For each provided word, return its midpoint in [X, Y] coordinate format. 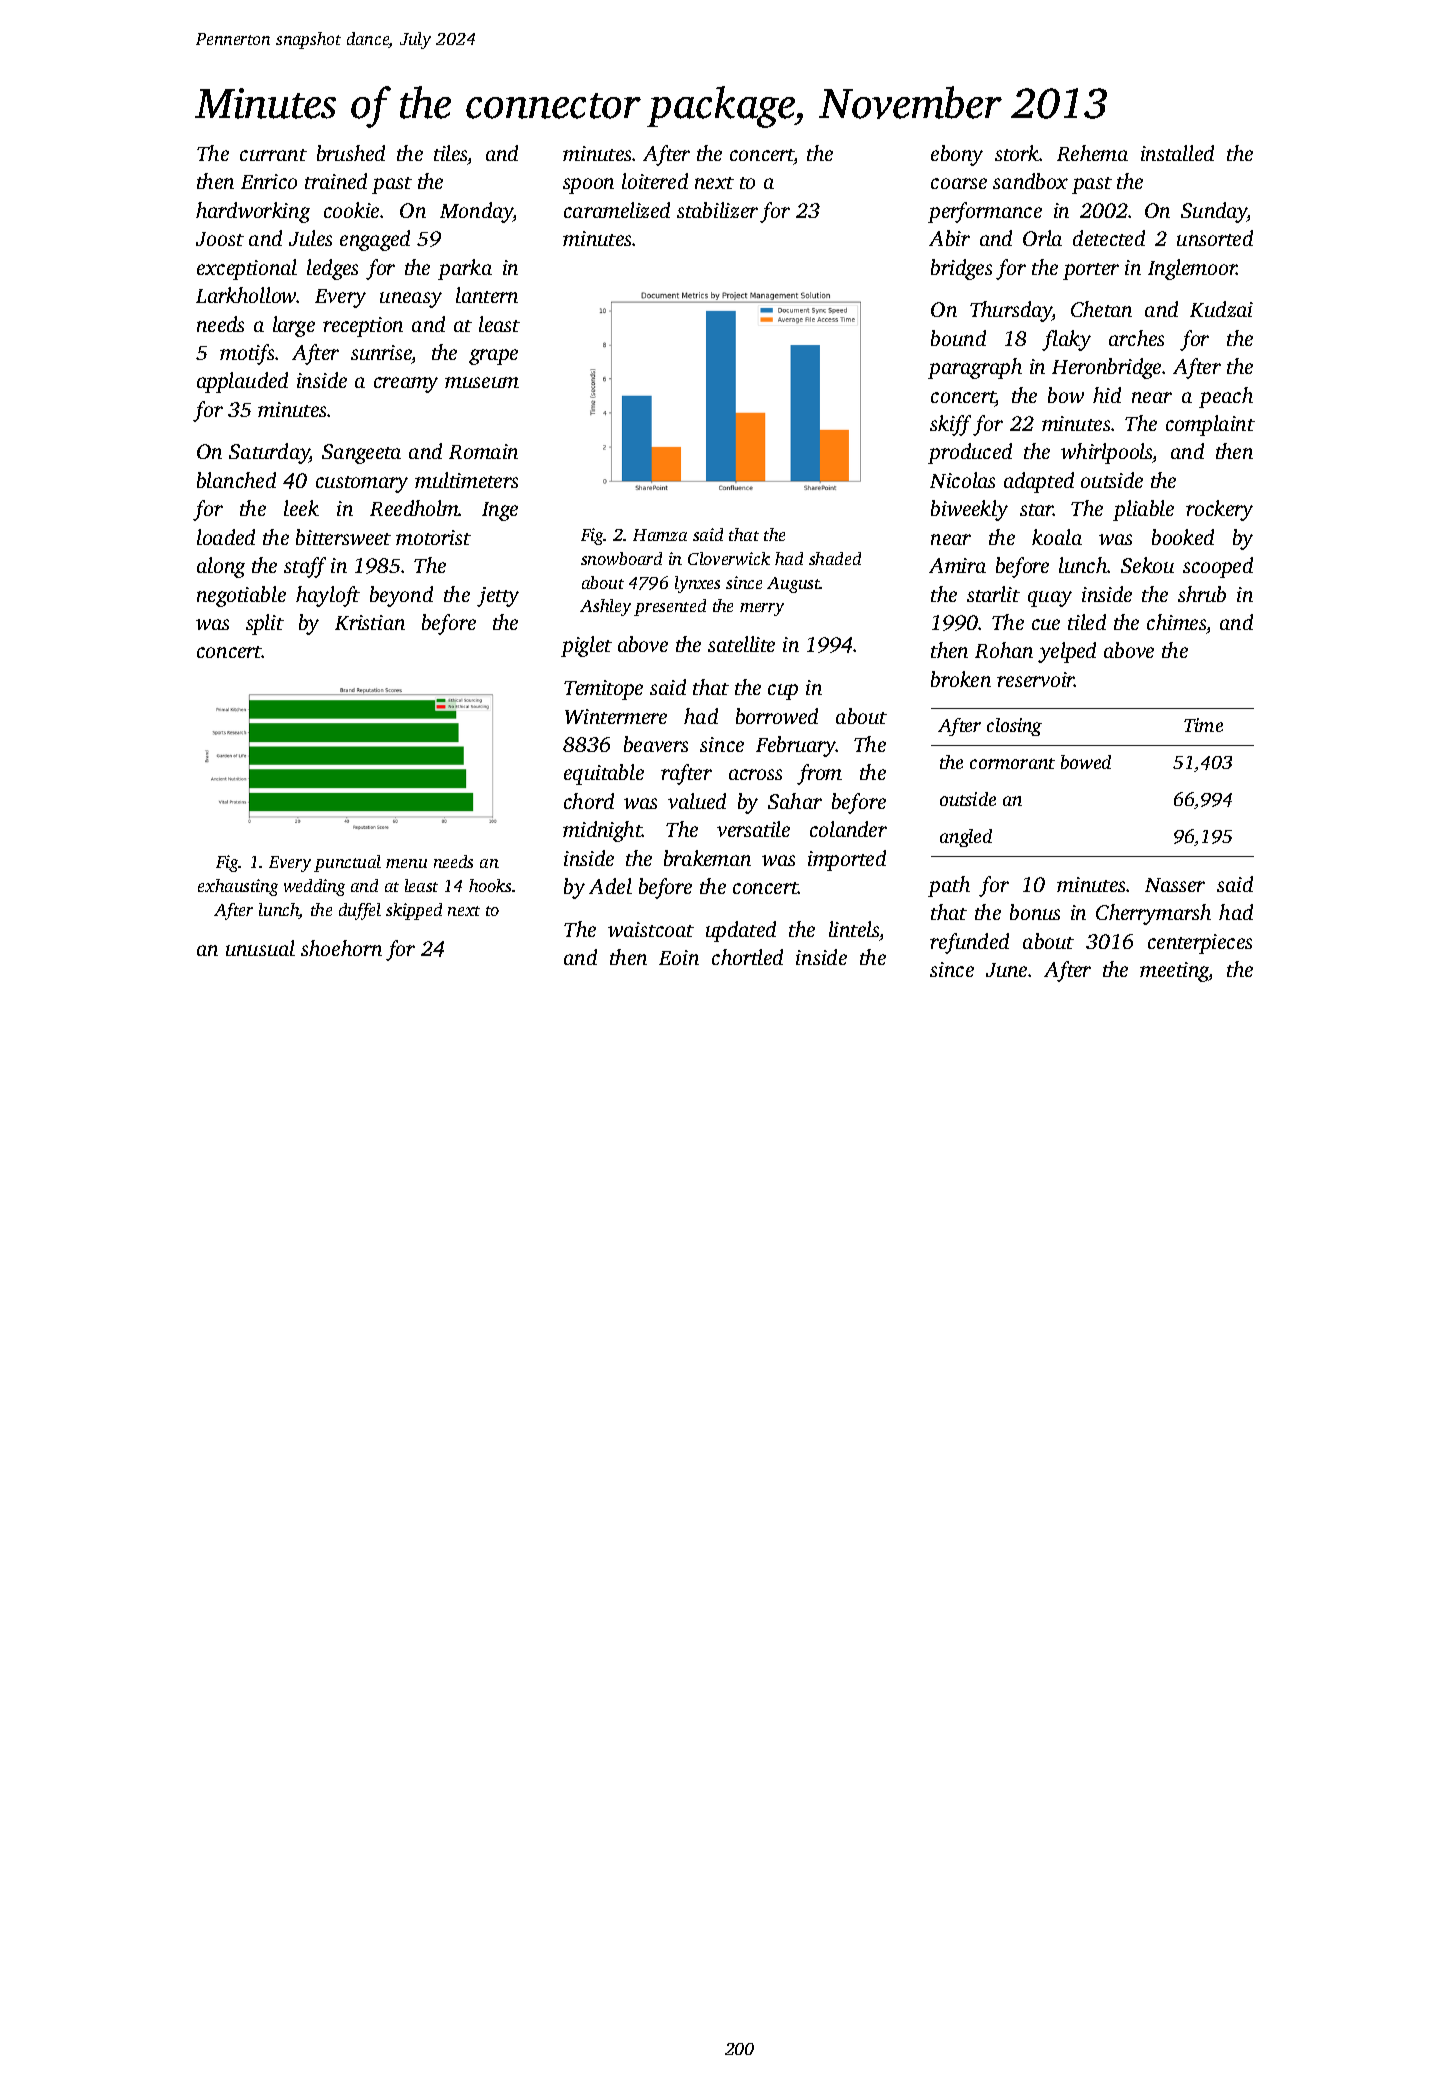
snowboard [621, 558]
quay [1050, 599]
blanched [236, 480]
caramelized [617, 210]
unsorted [1215, 238]
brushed [351, 153]
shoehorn [341, 948]
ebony [957, 155]
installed [1177, 153]
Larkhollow [246, 295]
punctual [347, 863]
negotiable [241, 596]
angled [966, 838]
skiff [950, 425]
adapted [1039, 482]
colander [848, 829]
